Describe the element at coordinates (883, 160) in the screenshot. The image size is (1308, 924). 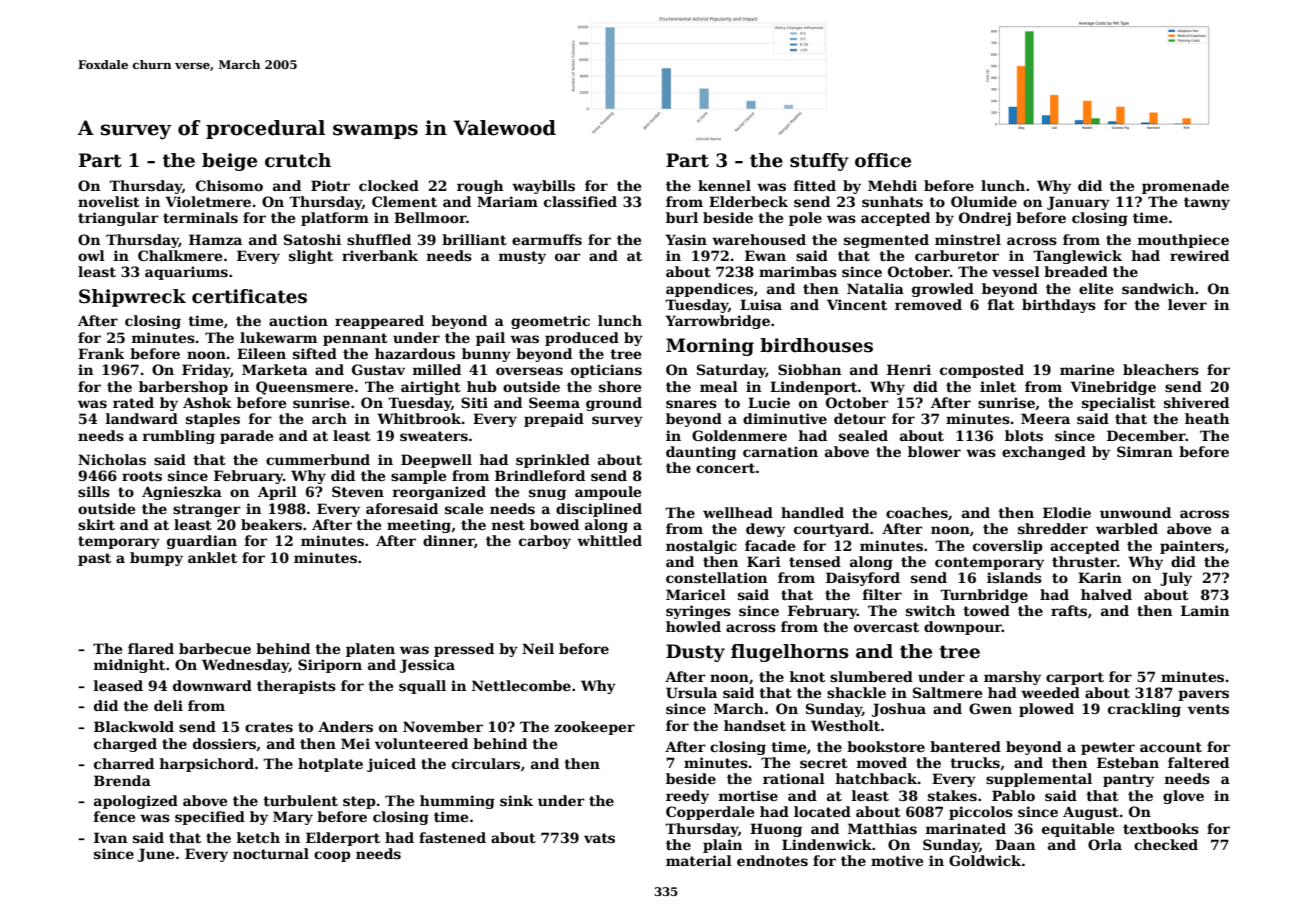
I see `office` at that location.
